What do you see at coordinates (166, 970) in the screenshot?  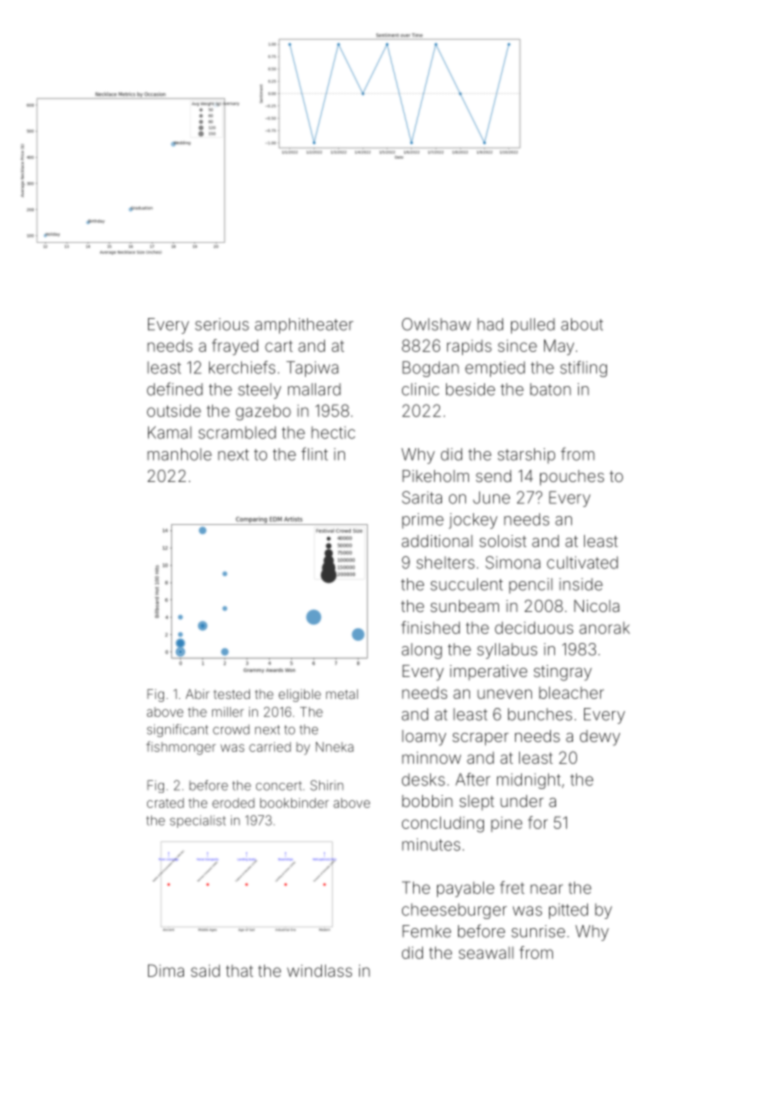 I see `Dima` at bounding box center [166, 970].
